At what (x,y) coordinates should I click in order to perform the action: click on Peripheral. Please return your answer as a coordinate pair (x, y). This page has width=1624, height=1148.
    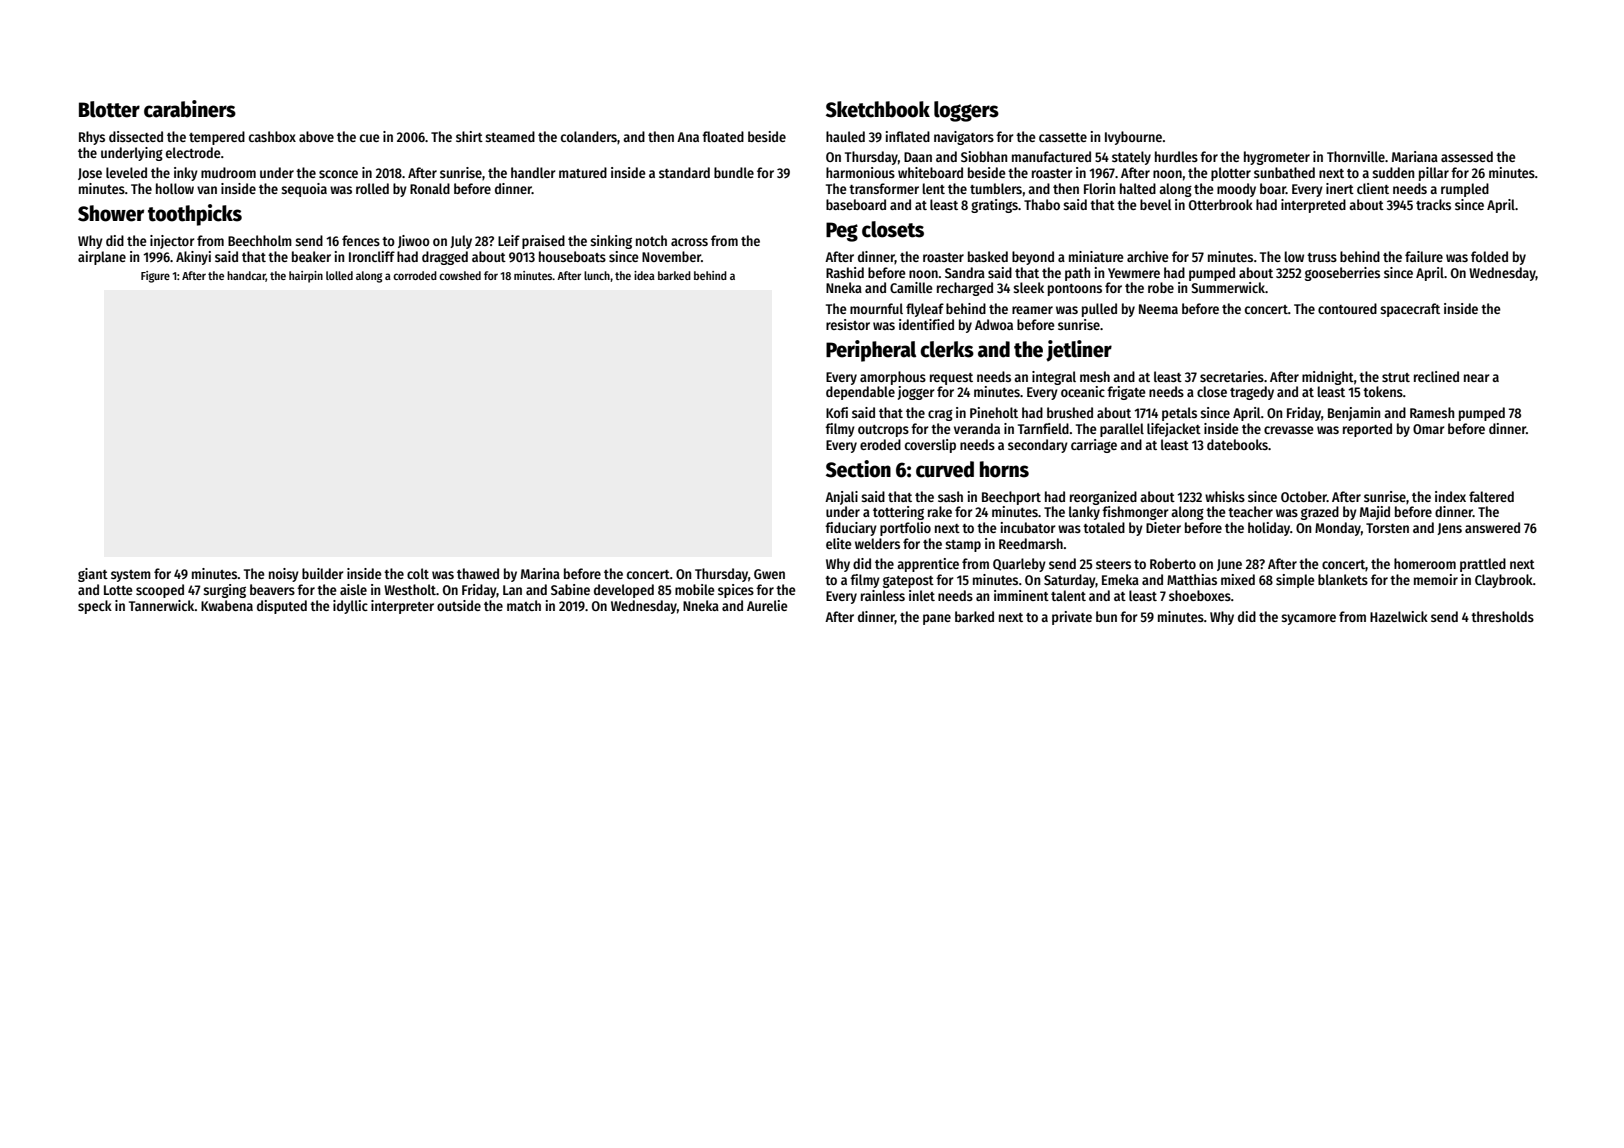
    Looking at the image, I should click on (871, 351).
